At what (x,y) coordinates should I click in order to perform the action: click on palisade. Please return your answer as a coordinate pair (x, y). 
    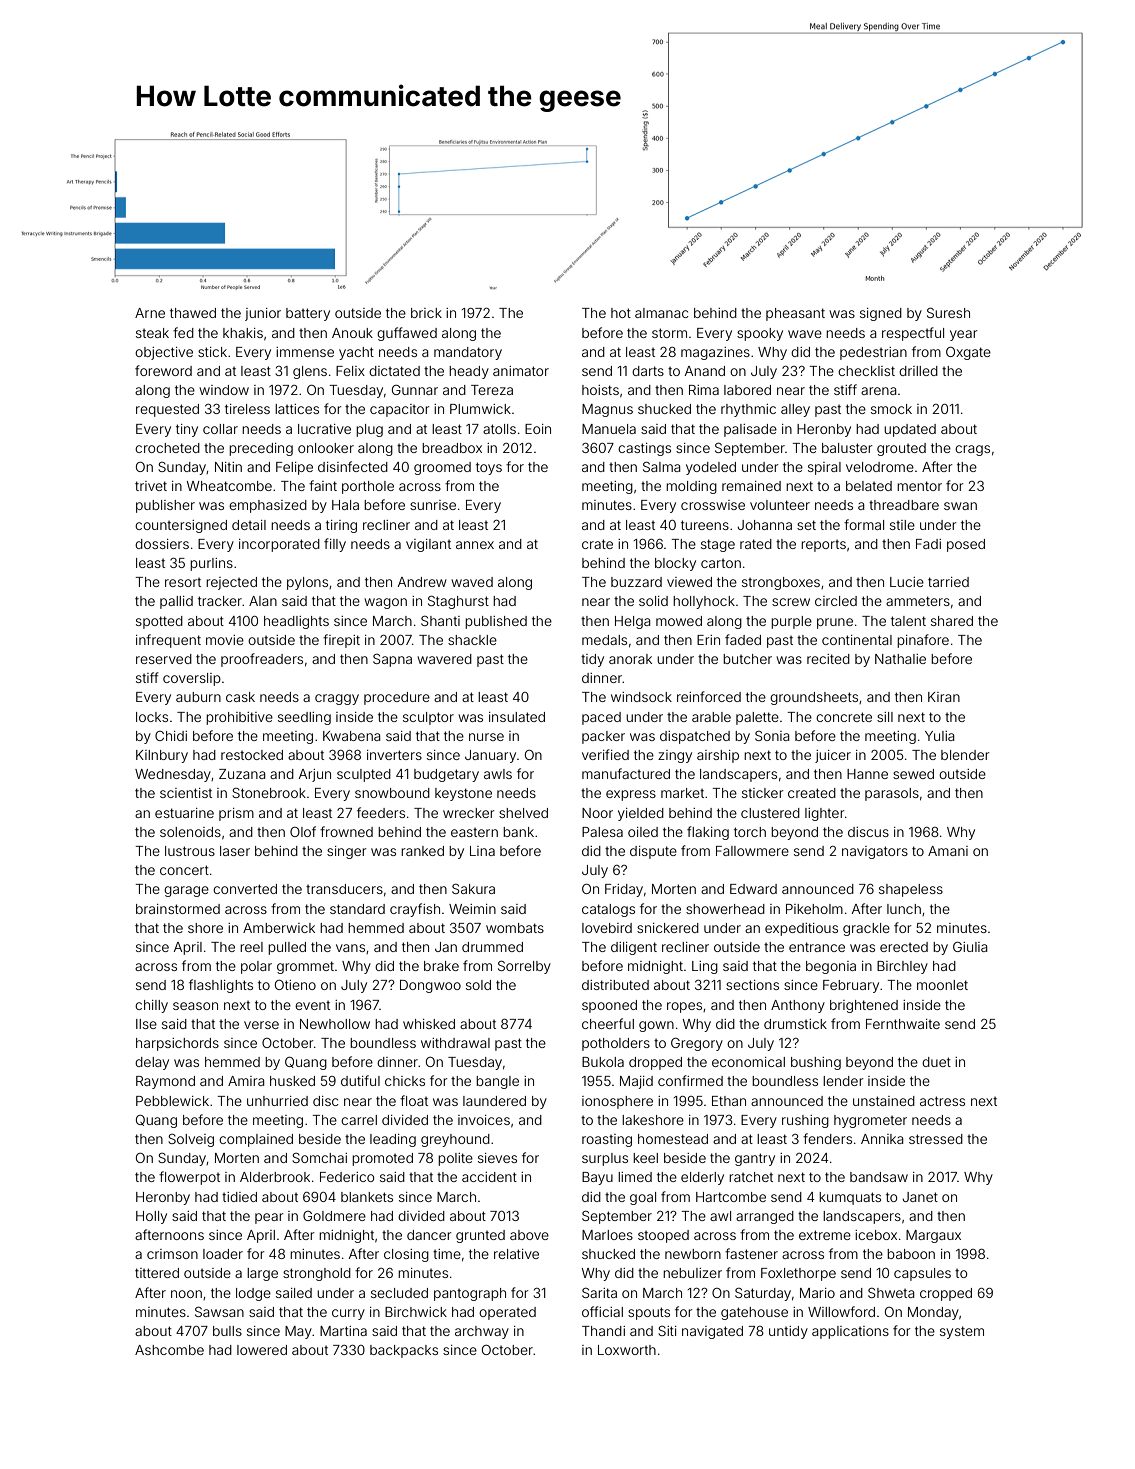
    Looking at the image, I should click on (750, 430).
